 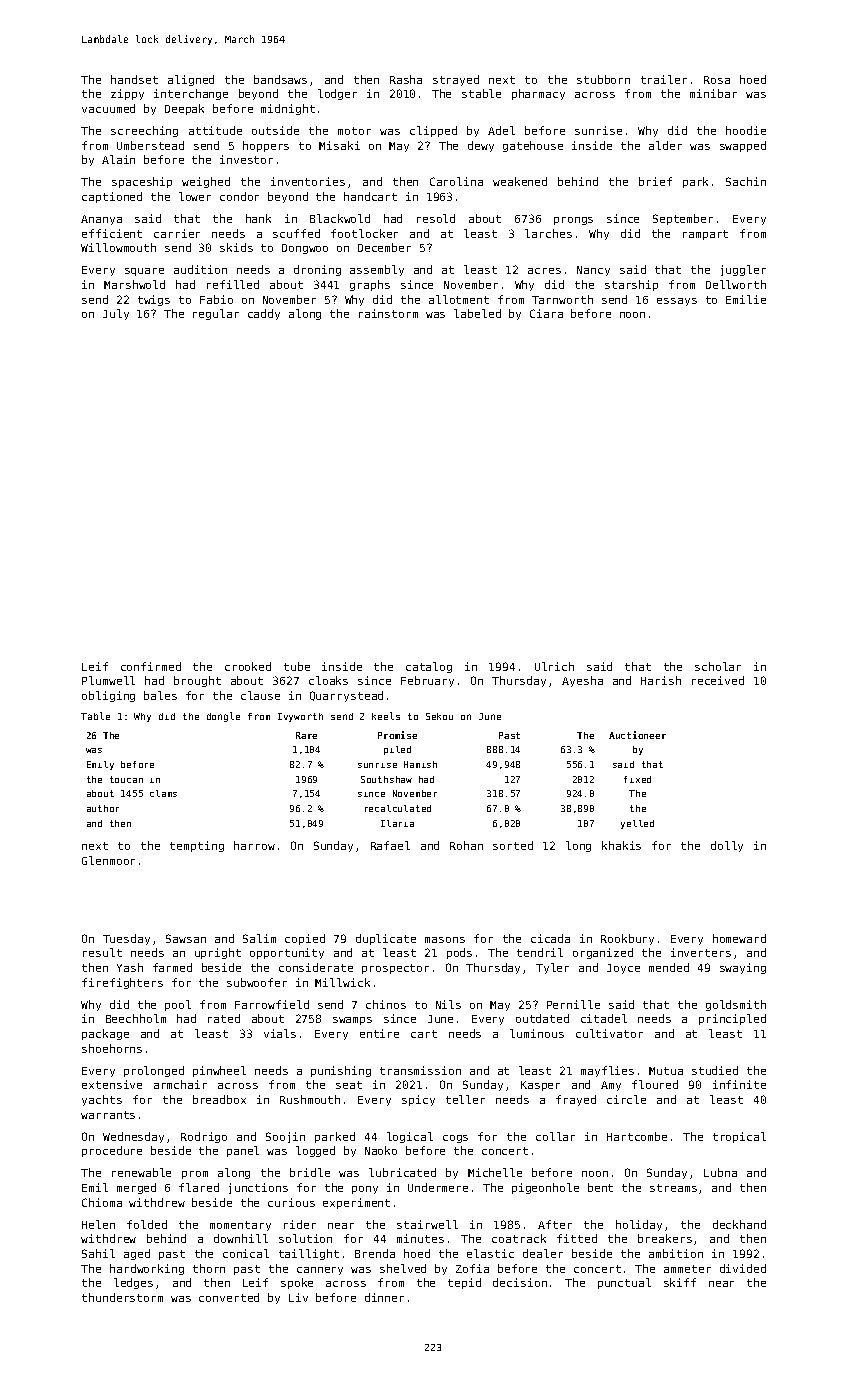 What do you see at coordinates (134, 79) in the page?
I see `handset` at bounding box center [134, 79].
